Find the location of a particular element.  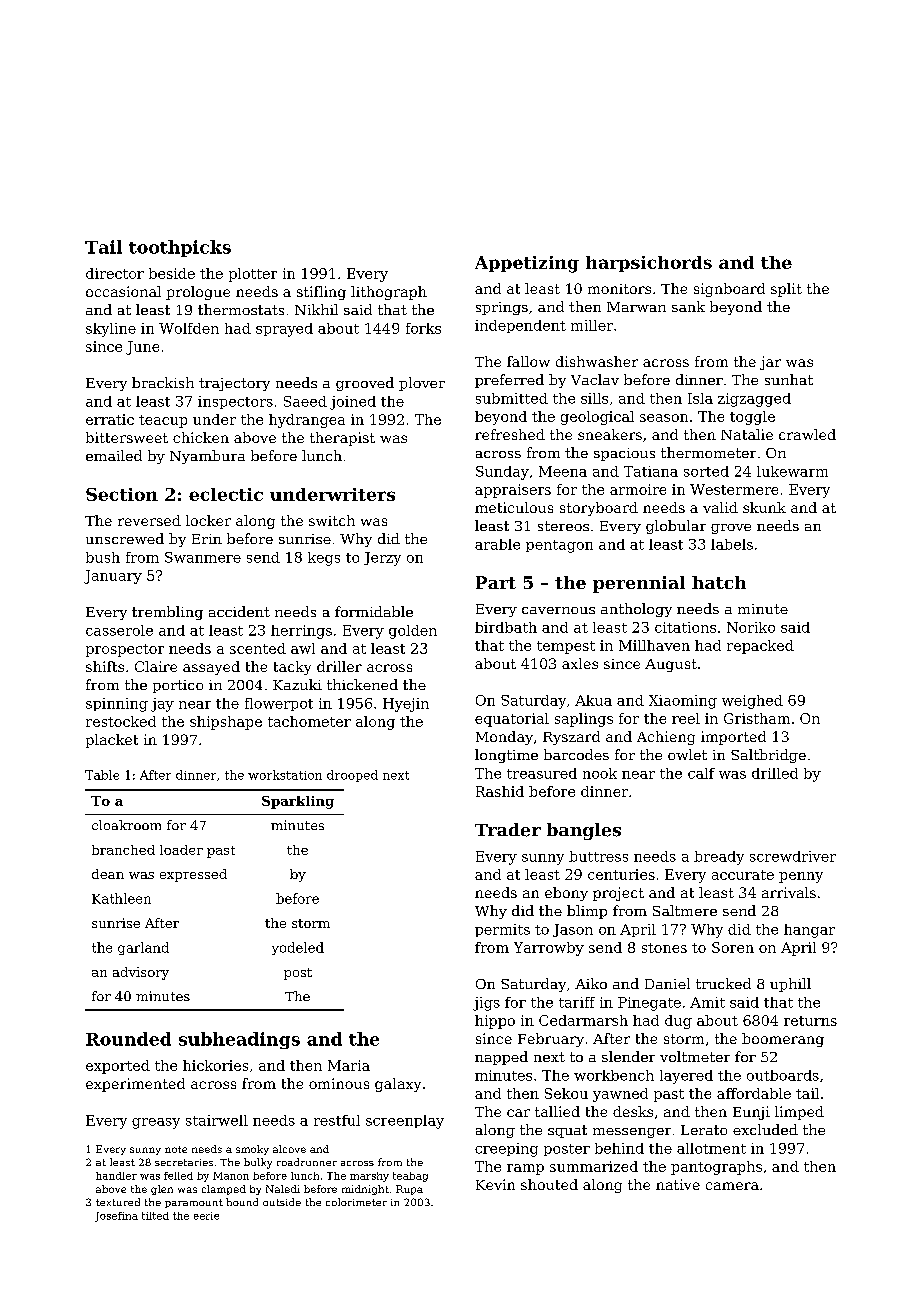

stifling is located at coordinates (321, 293).
